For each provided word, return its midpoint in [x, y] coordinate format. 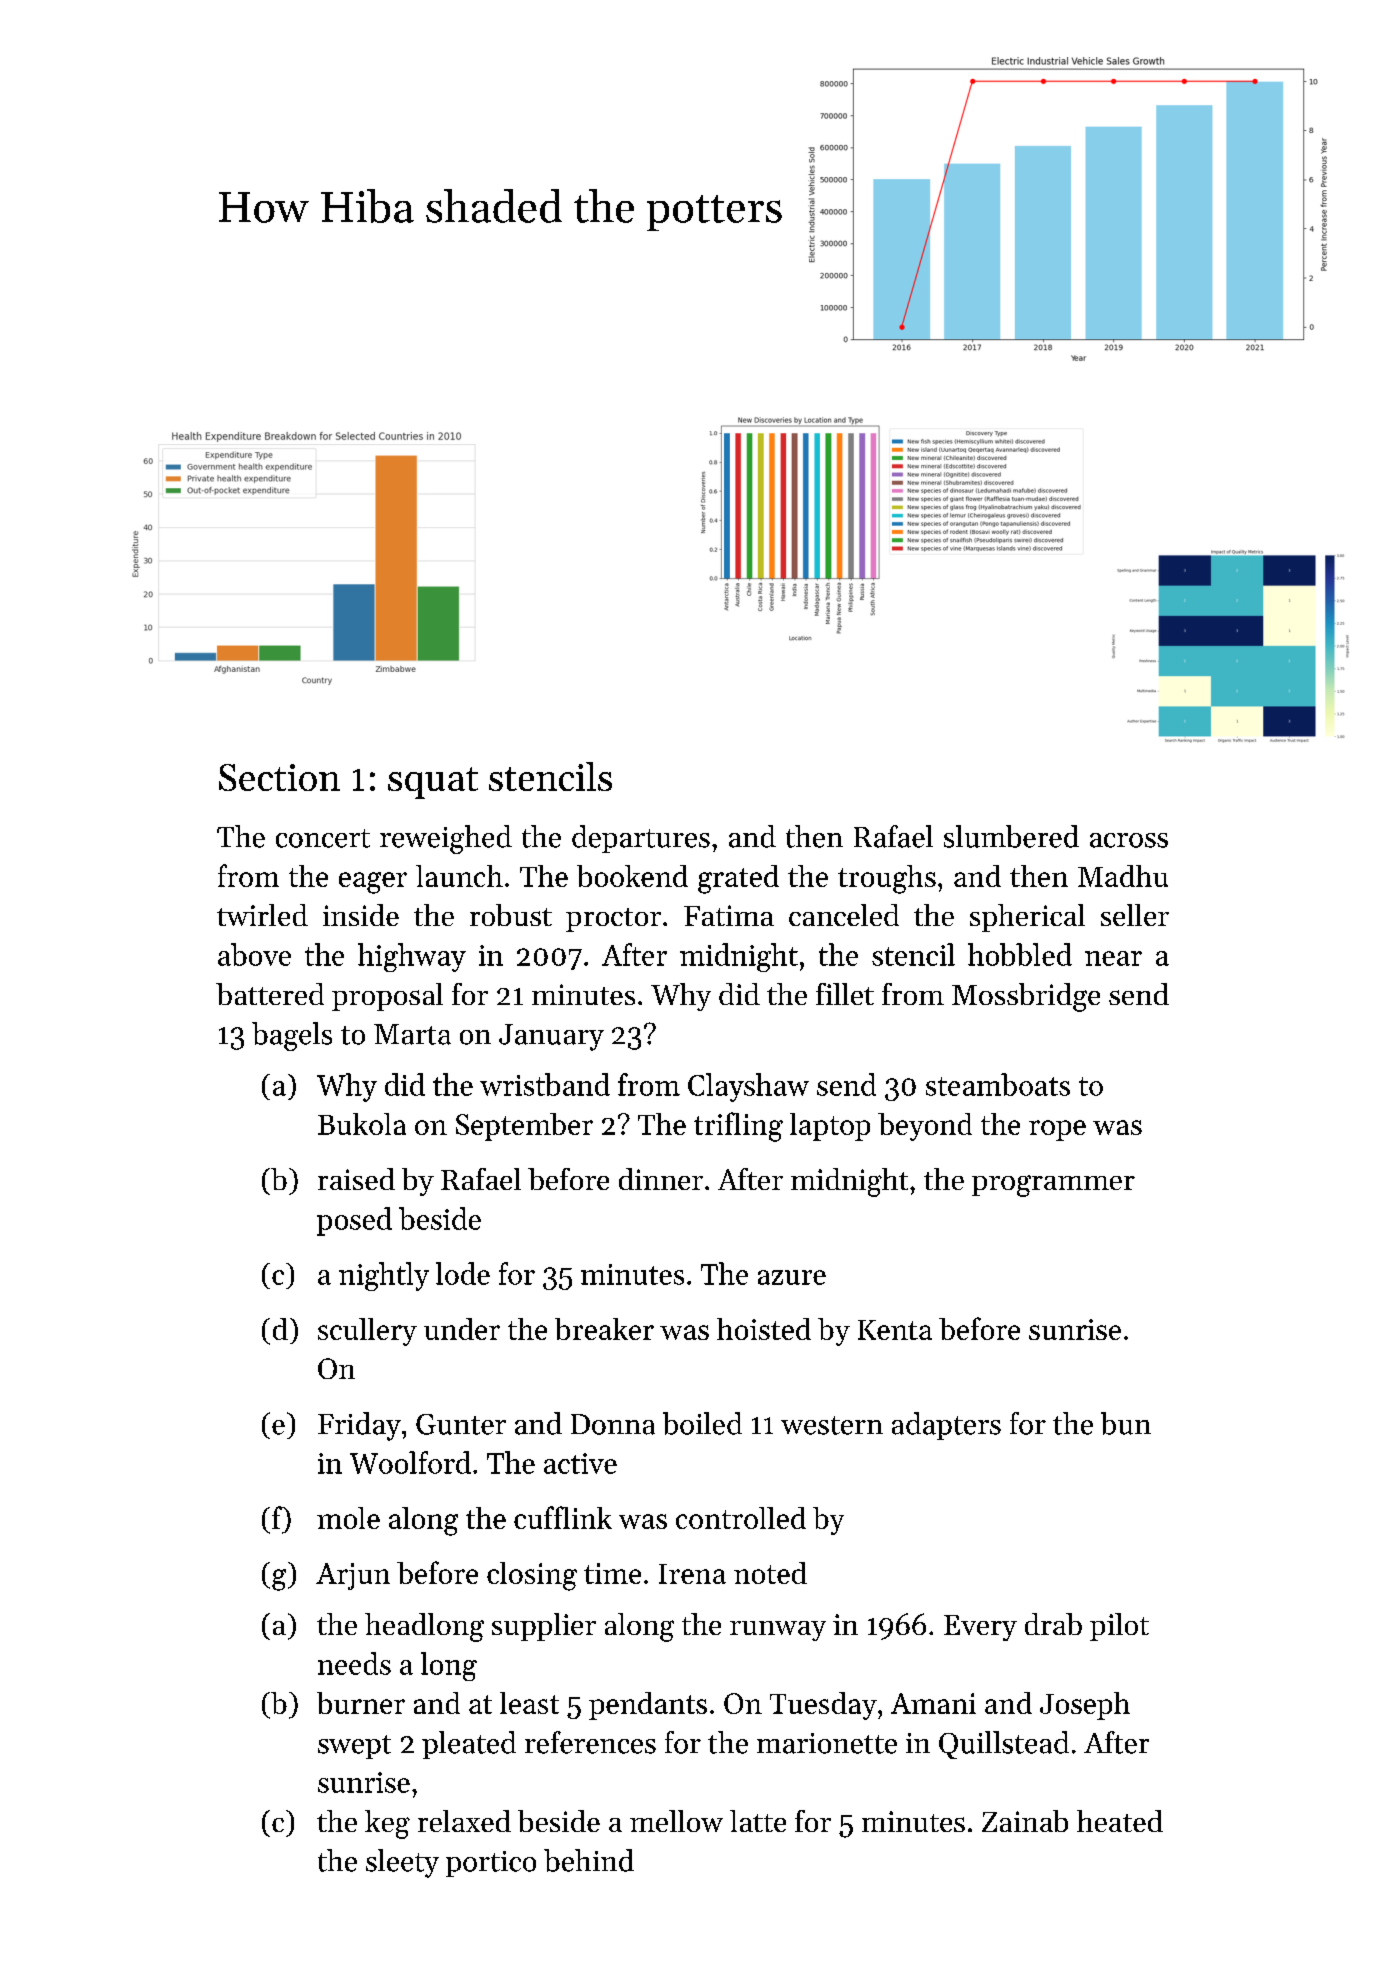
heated [1120, 1821]
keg [387, 1824]
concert [323, 838]
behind [589, 1860]
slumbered [1011, 836]
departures [641, 839]
